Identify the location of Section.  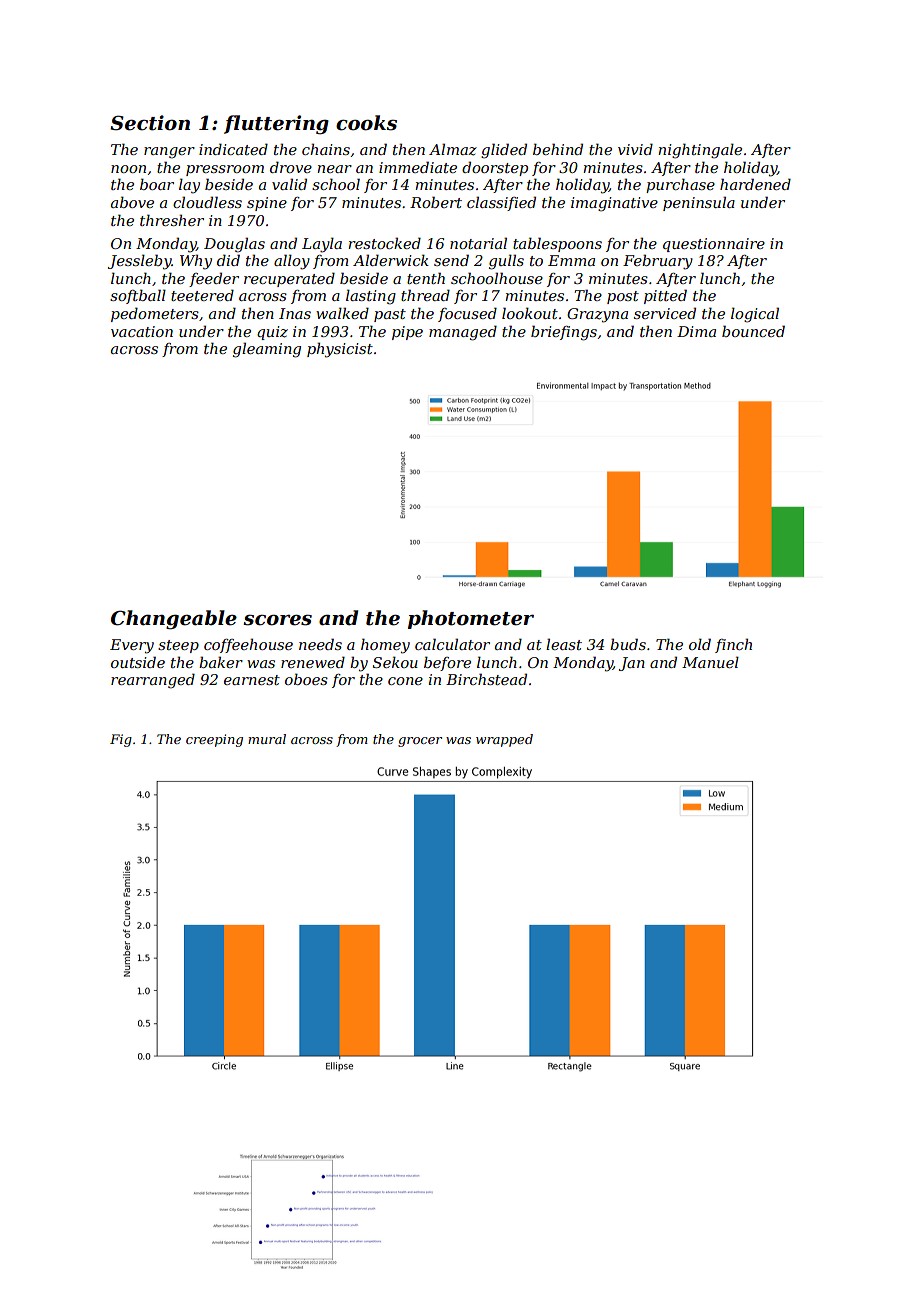
(150, 123).
